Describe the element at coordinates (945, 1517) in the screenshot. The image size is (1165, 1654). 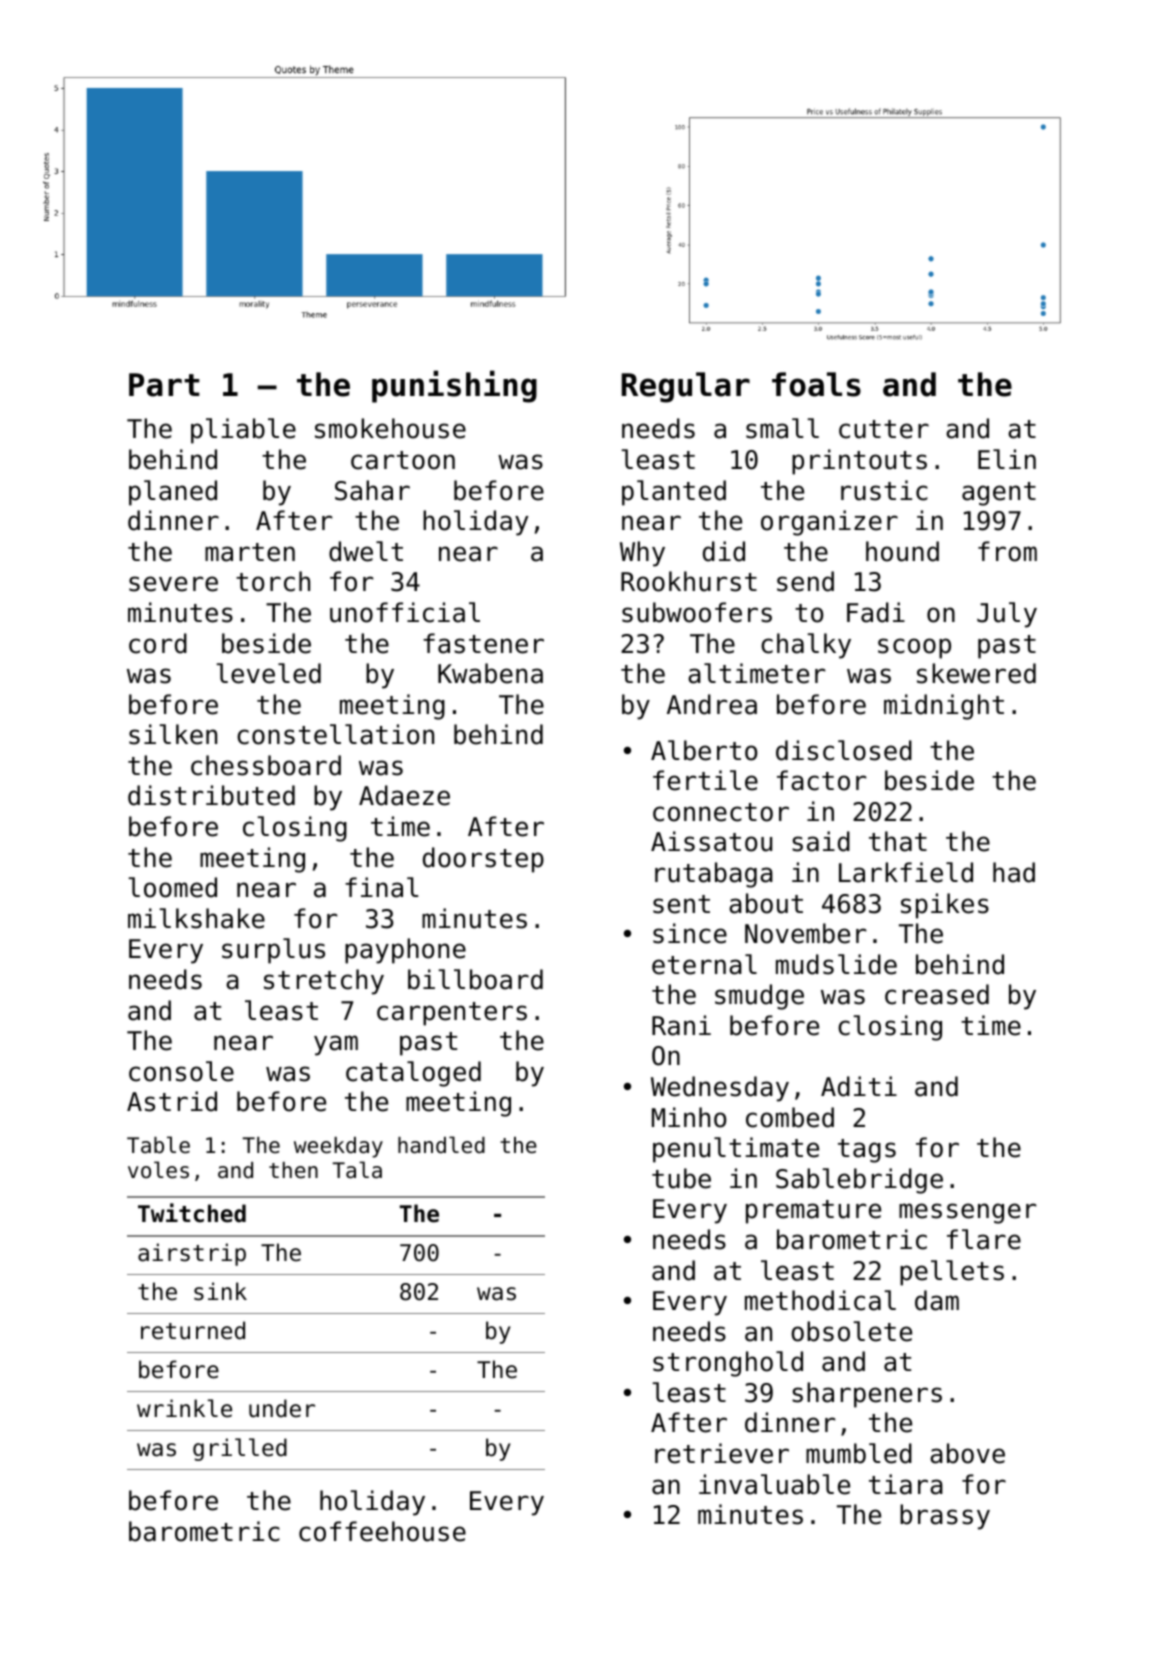
I see `brassy` at that location.
